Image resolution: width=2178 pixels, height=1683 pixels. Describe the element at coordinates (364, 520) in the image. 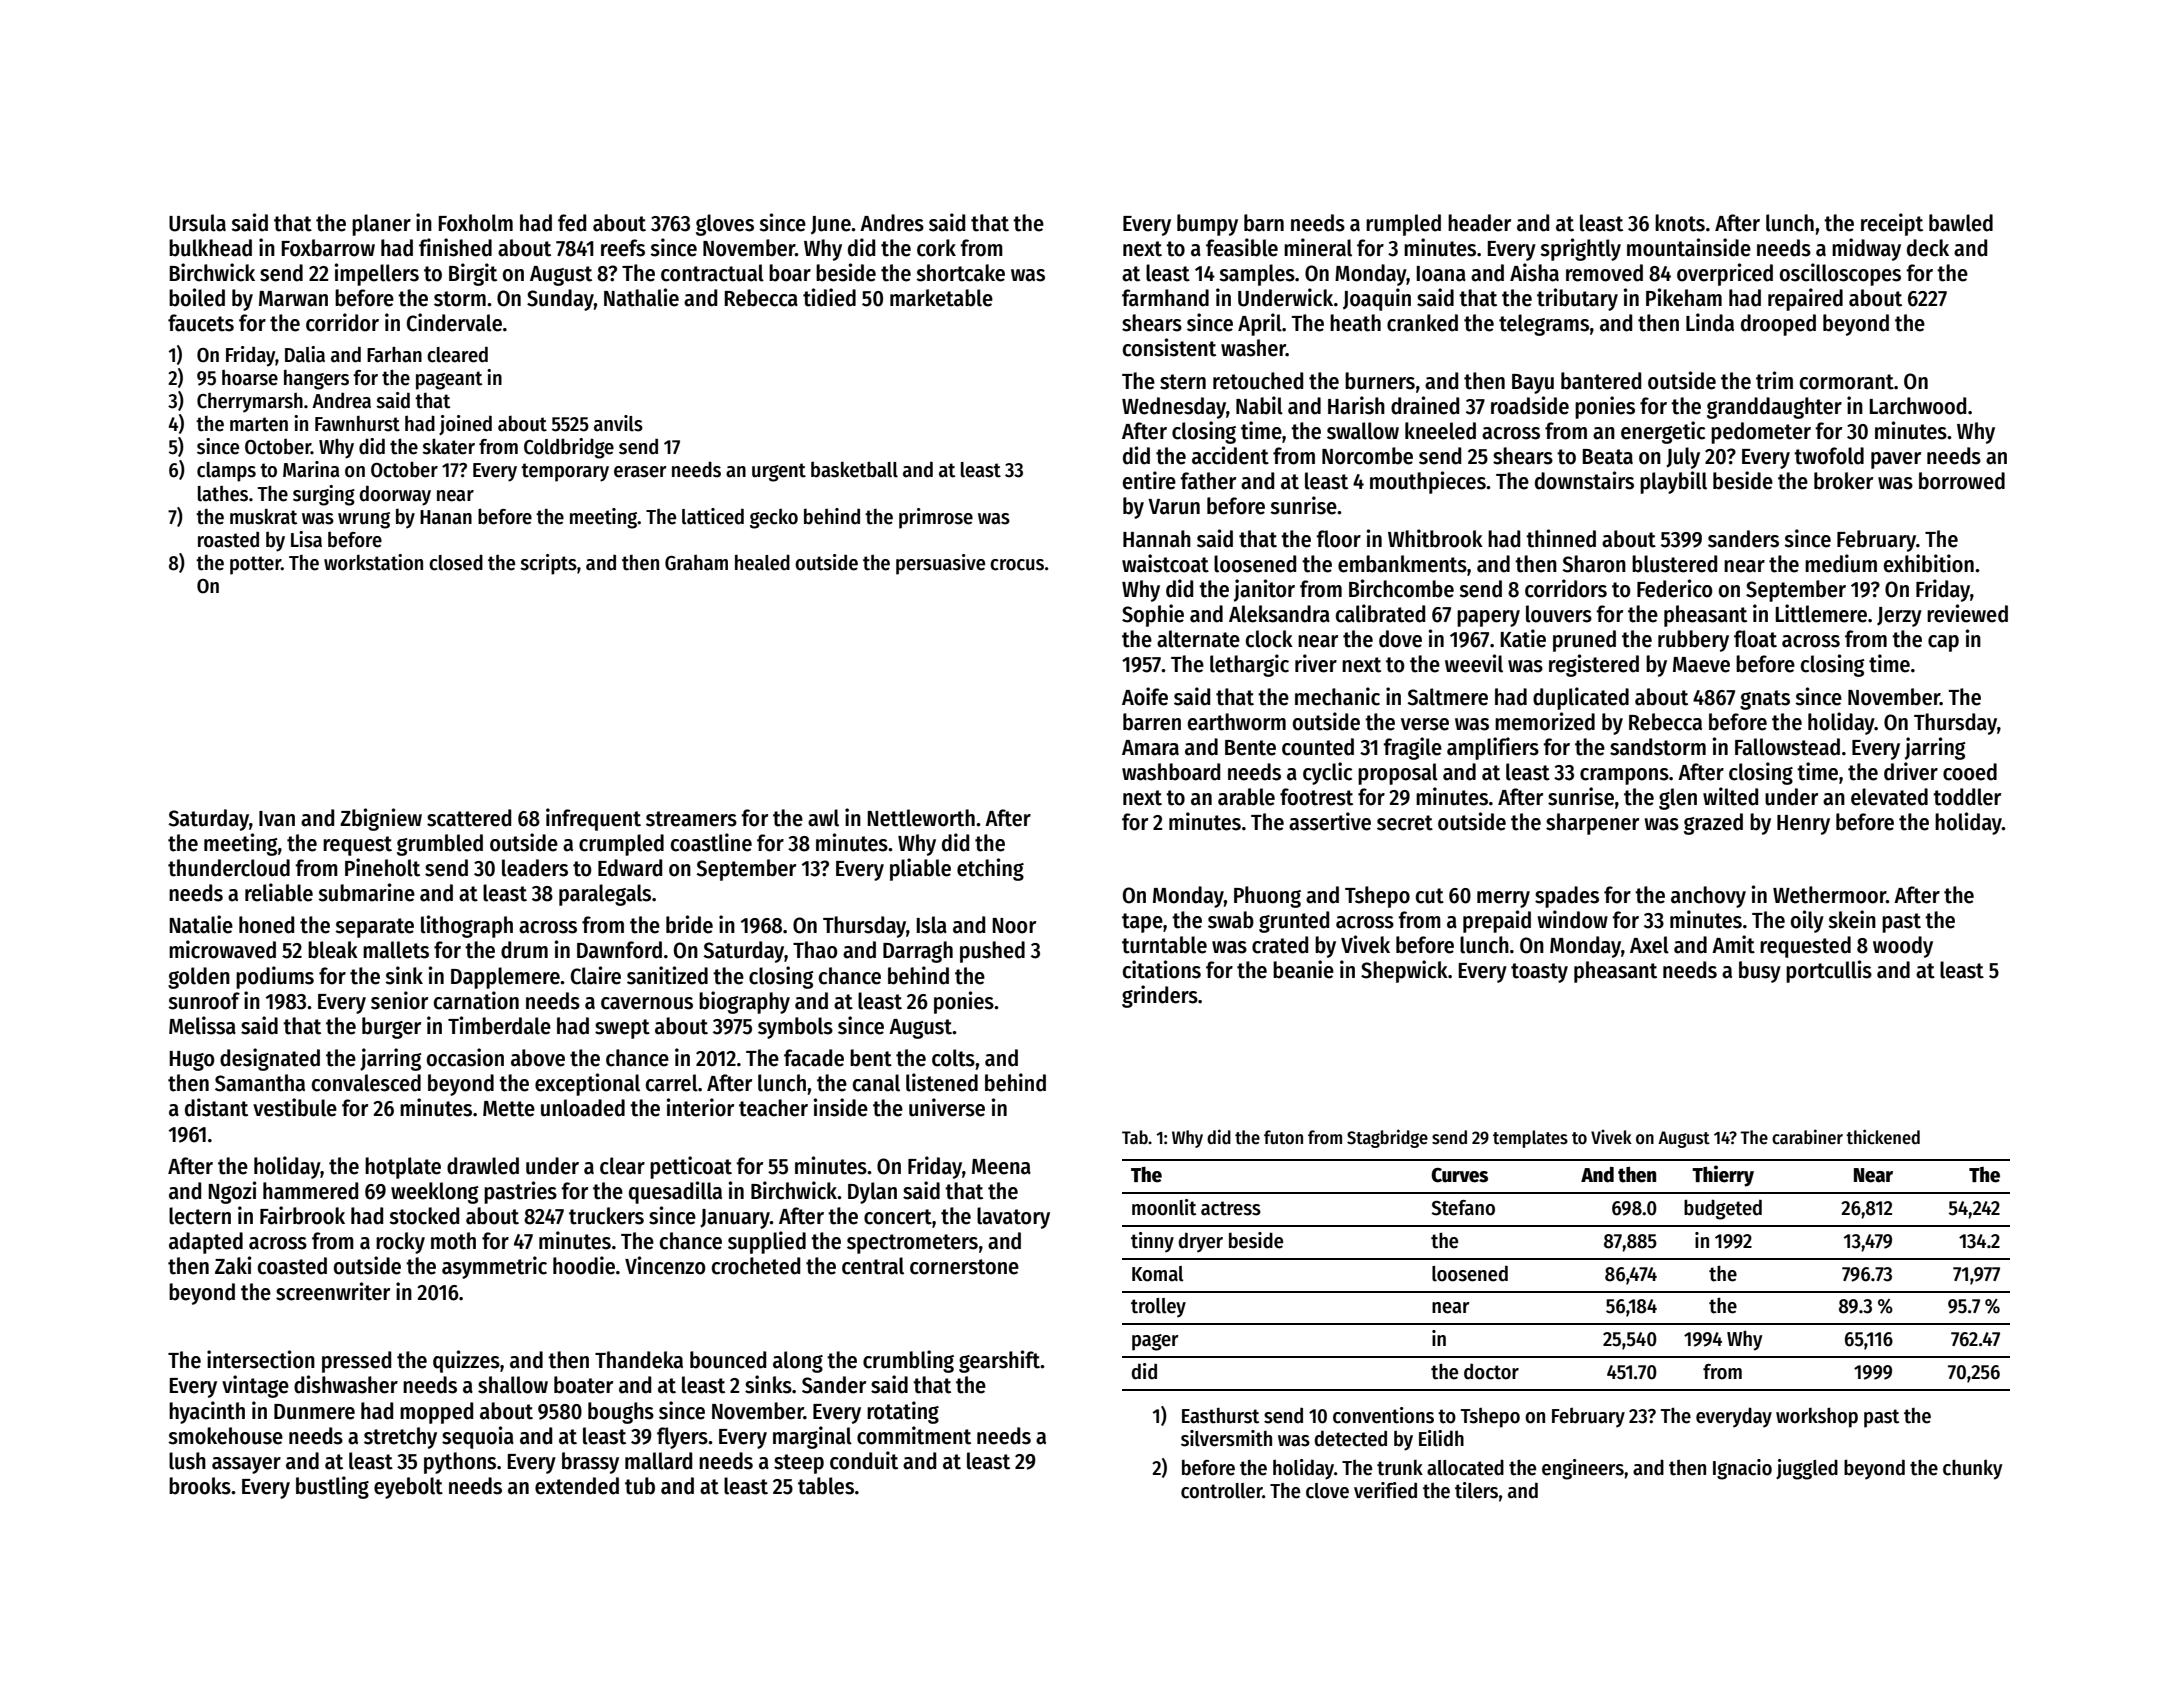

I see `wrung` at that location.
